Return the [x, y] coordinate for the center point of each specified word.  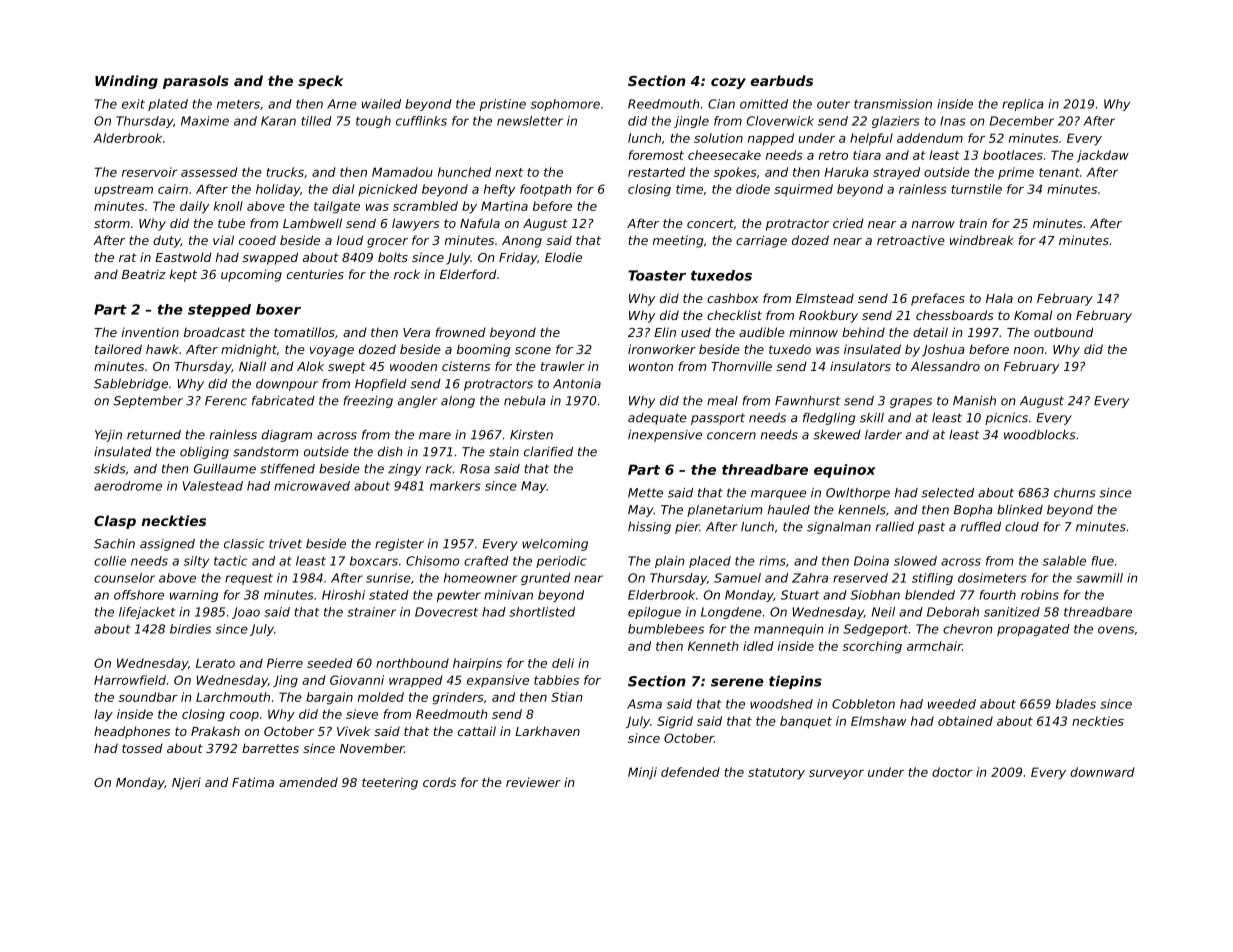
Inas [953, 121]
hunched [464, 172]
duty [167, 241]
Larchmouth [233, 697]
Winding [126, 82]
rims [772, 561]
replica [1023, 105]
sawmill [1099, 578]
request [249, 579]
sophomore [565, 105]
